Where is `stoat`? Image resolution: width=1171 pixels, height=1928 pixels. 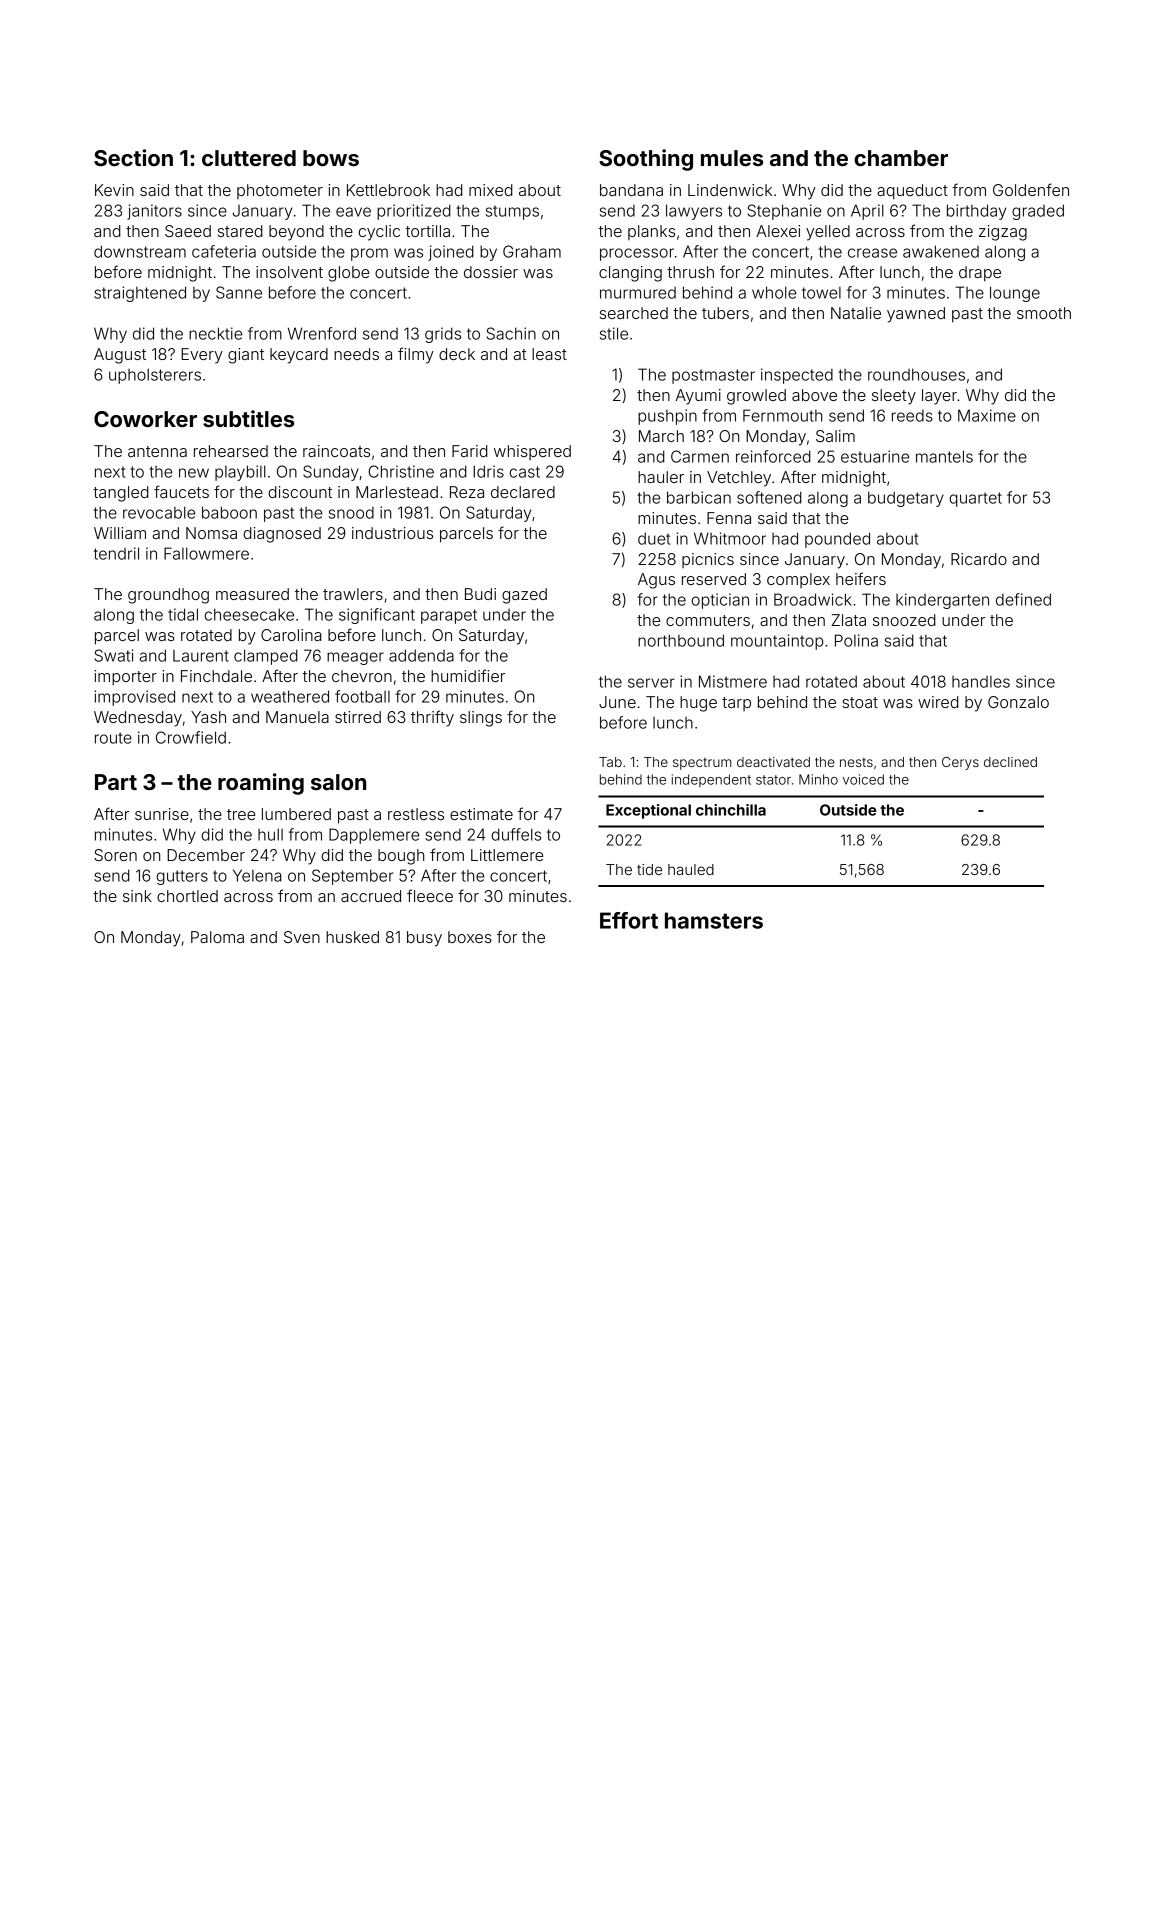 stoat is located at coordinates (860, 702).
